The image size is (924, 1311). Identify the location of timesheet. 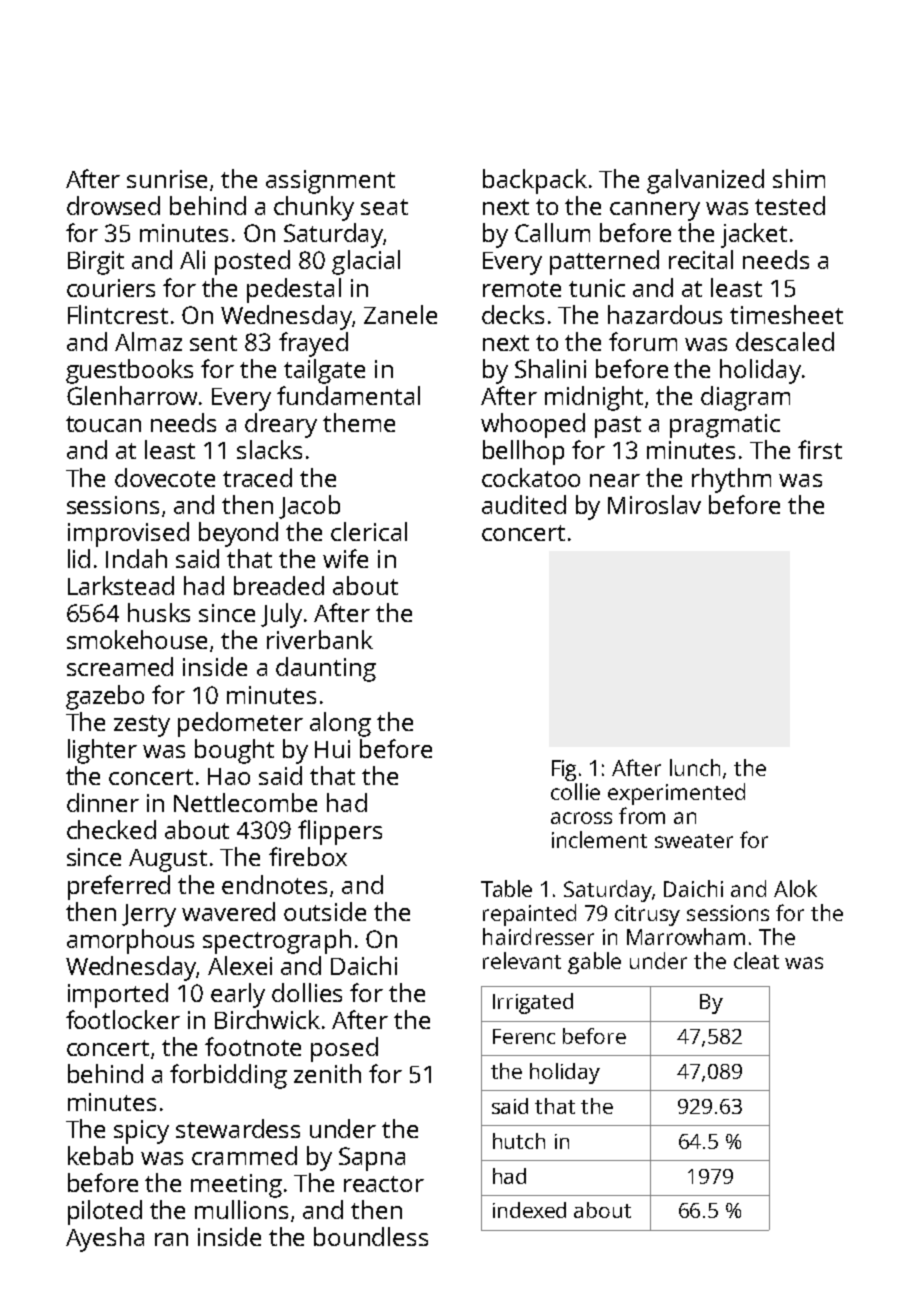
(786, 314).
